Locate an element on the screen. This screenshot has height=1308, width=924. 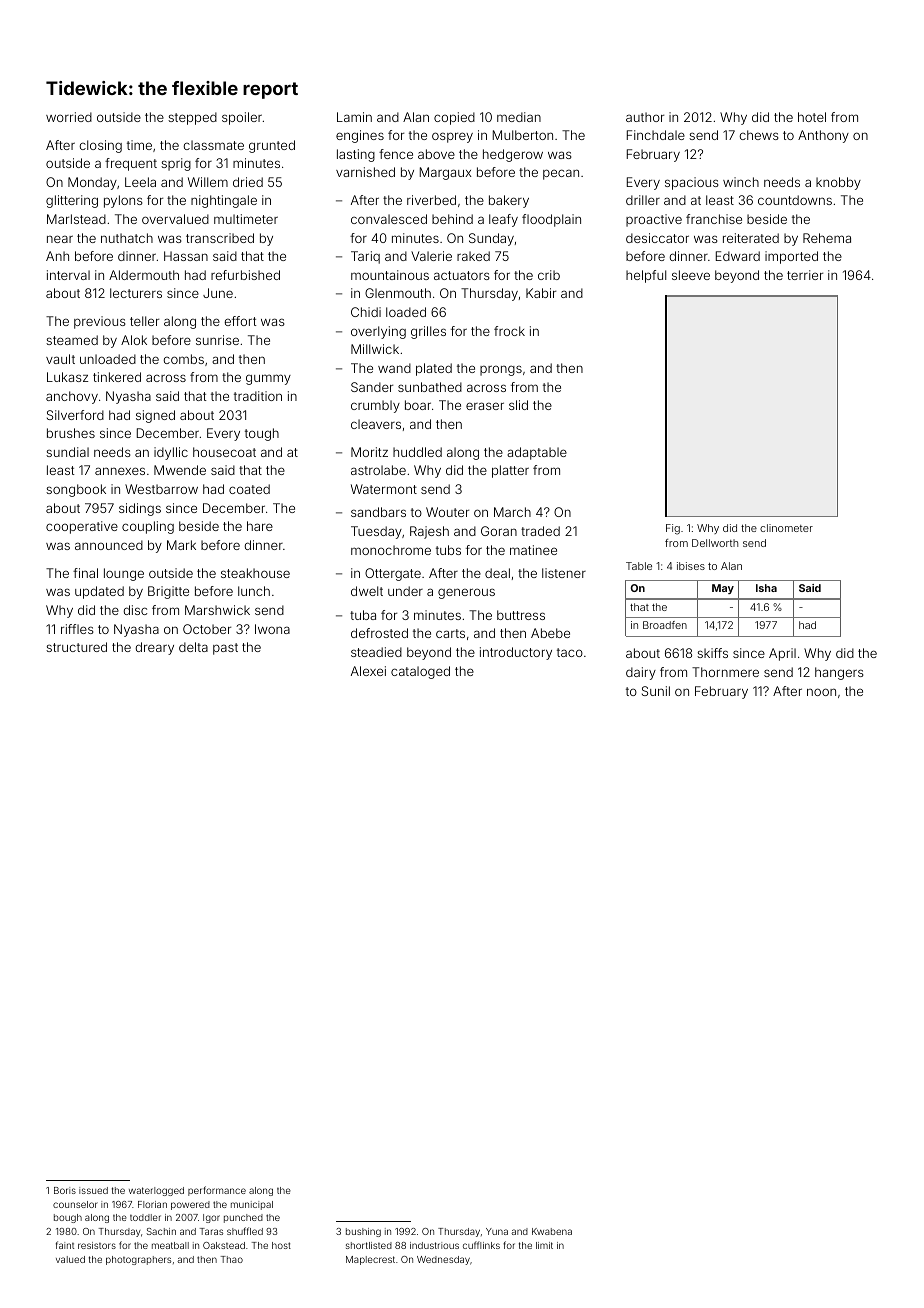
stepped is located at coordinates (192, 118).
